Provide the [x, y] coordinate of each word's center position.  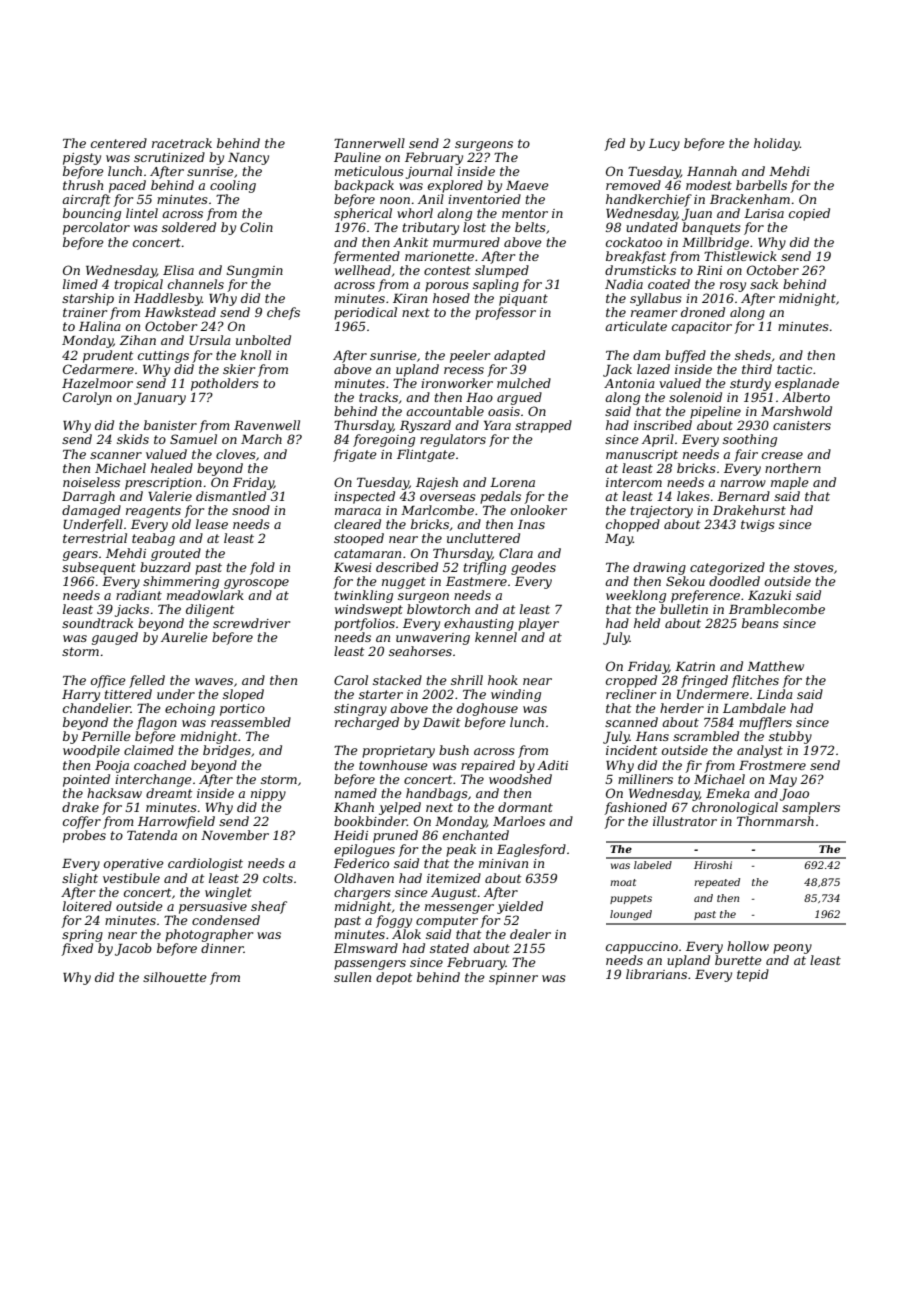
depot [394, 978]
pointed [86, 780]
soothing [750, 440]
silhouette [174, 977]
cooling [233, 186]
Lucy [664, 145]
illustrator [685, 821]
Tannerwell [369, 143]
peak [461, 850]
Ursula [209, 340]
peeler [470, 356]
